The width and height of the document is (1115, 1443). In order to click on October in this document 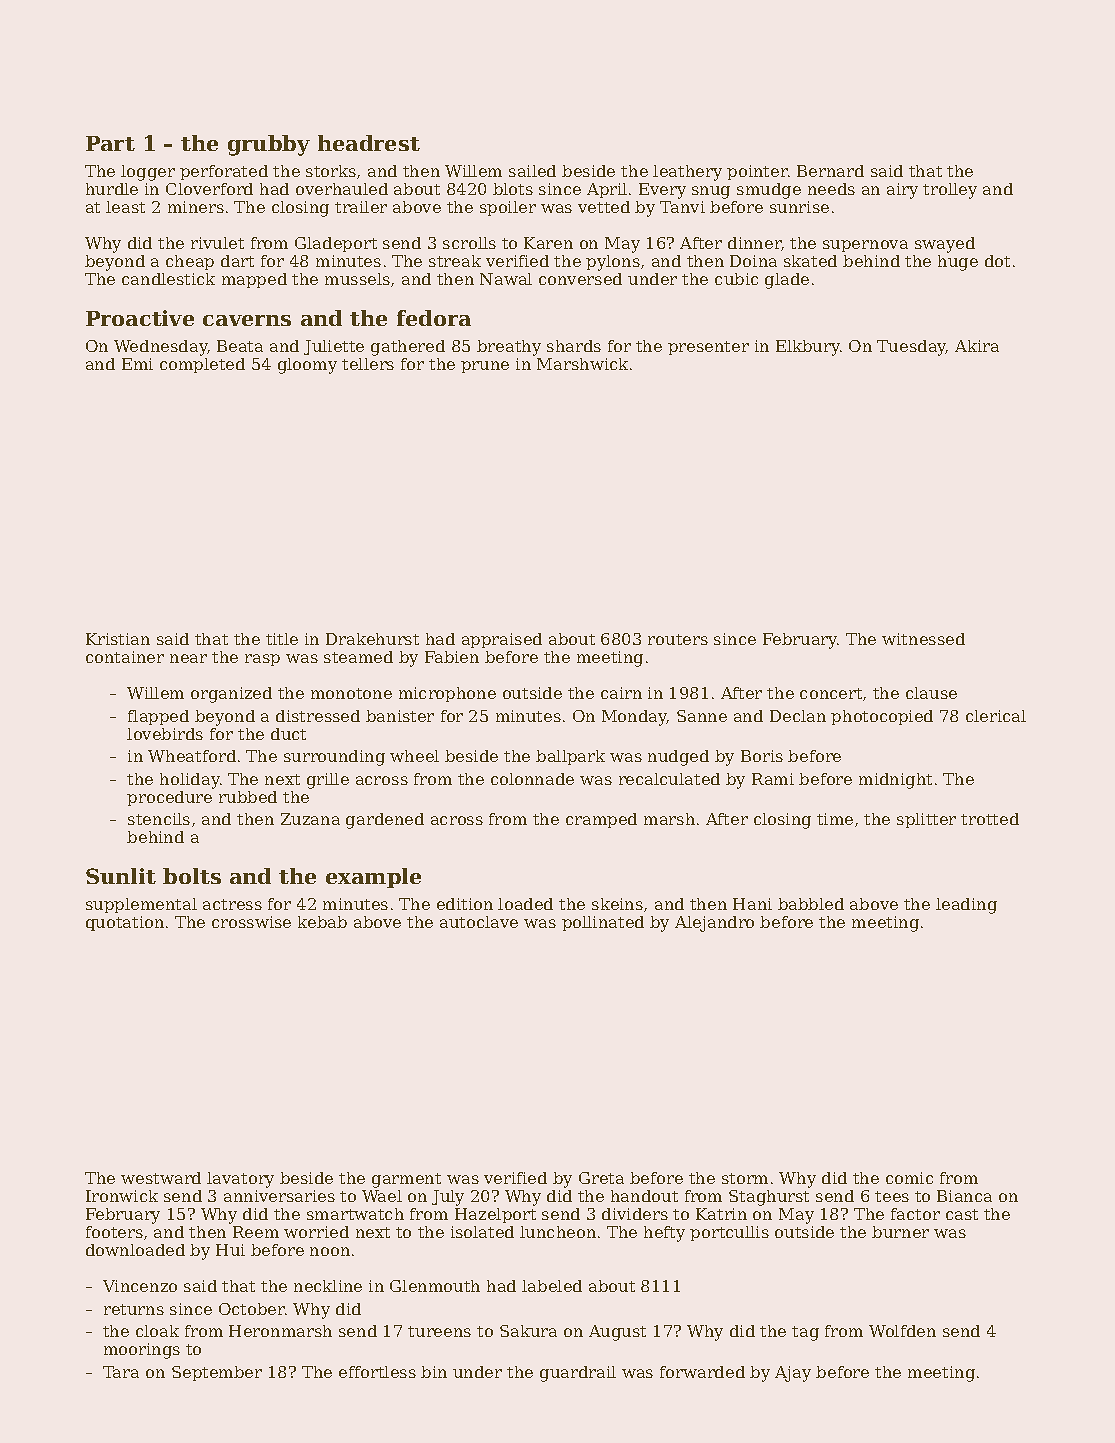, I will do `click(252, 1309)`.
